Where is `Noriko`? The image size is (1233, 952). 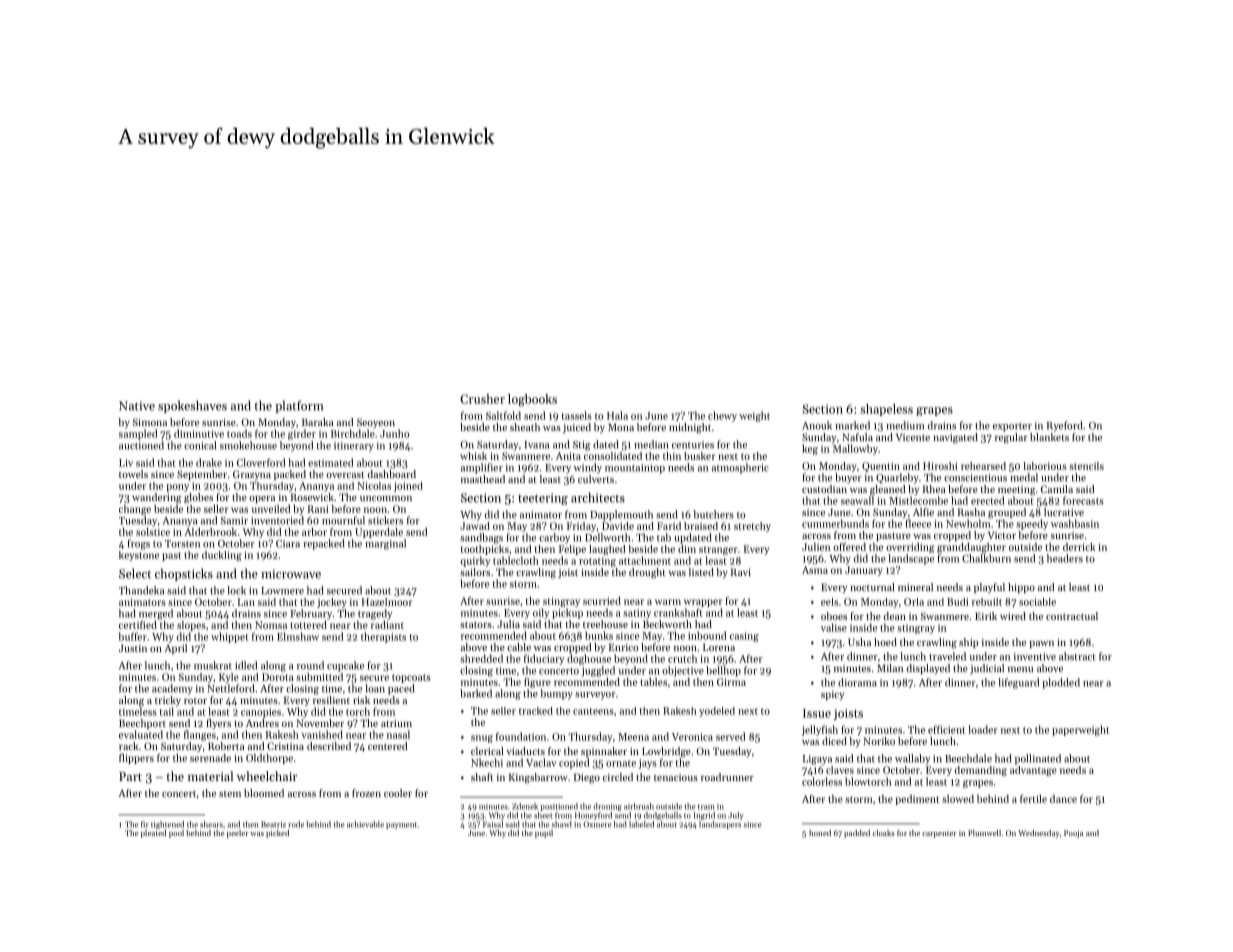
Noriko is located at coordinates (879, 741).
